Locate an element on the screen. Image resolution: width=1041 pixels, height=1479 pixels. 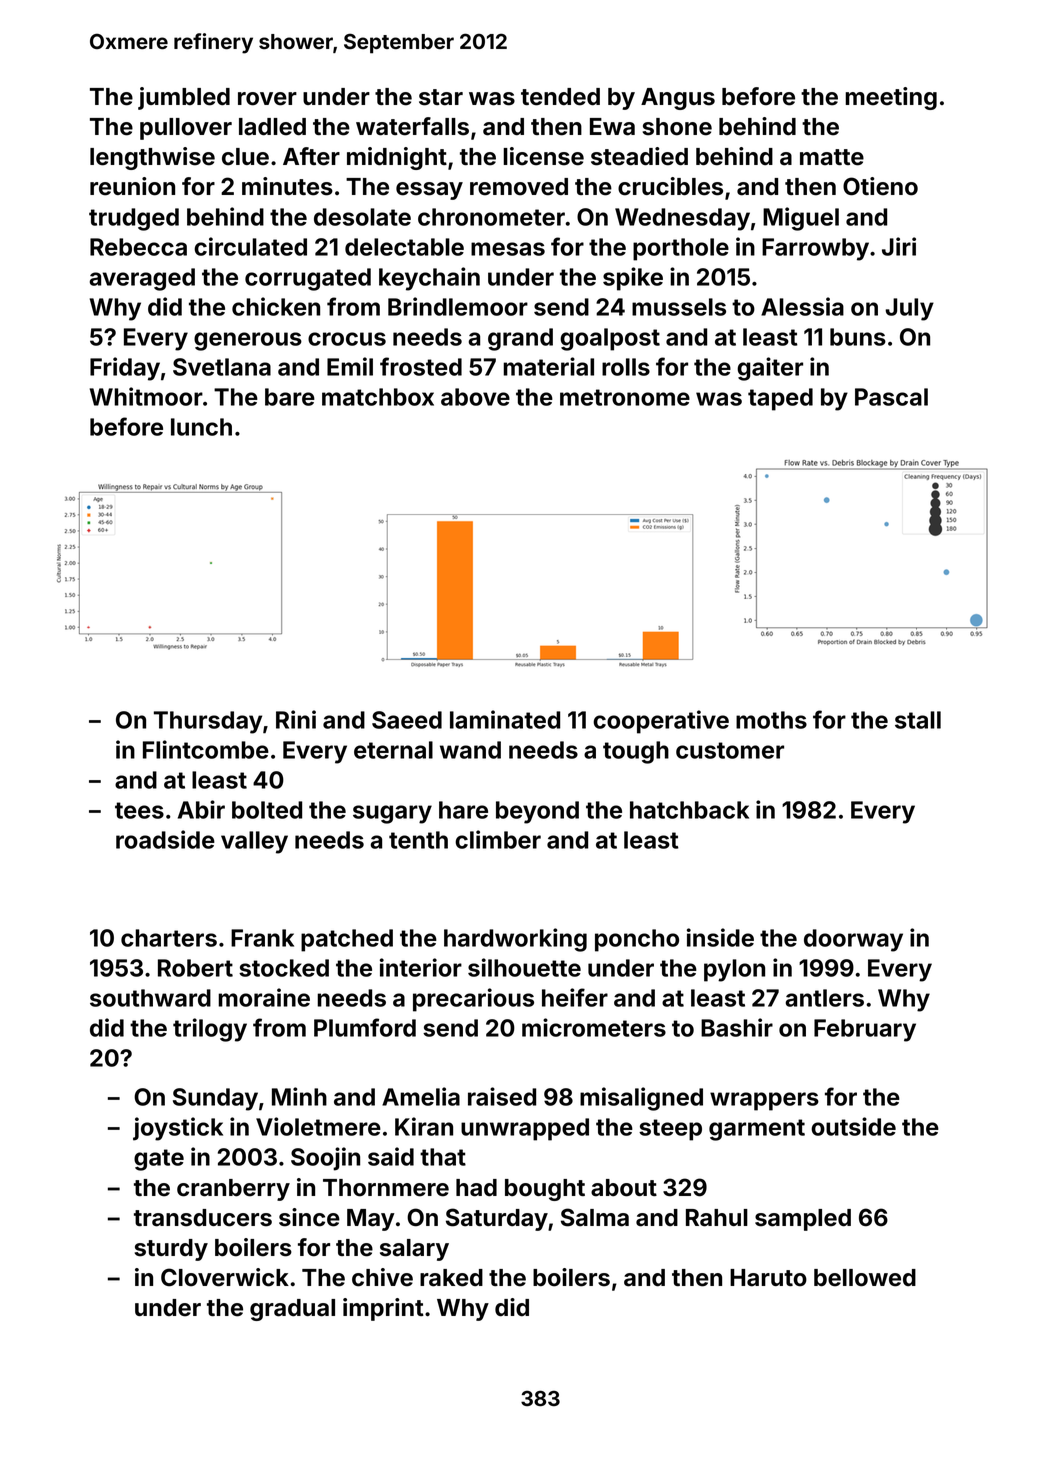
Haruto is located at coordinates (768, 1278).
